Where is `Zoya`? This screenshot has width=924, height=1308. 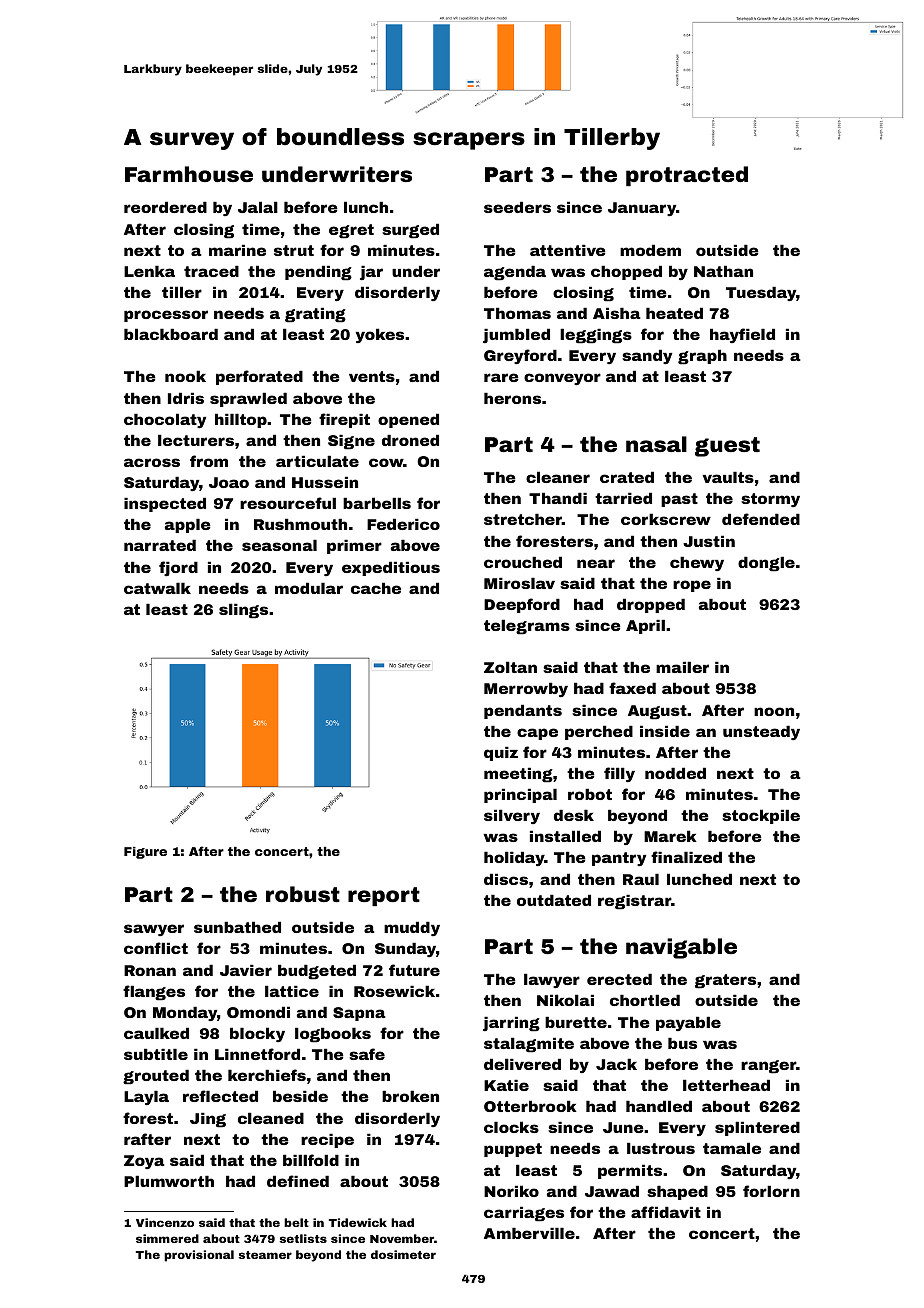
Zoya is located at coordinates (144, 1162).
